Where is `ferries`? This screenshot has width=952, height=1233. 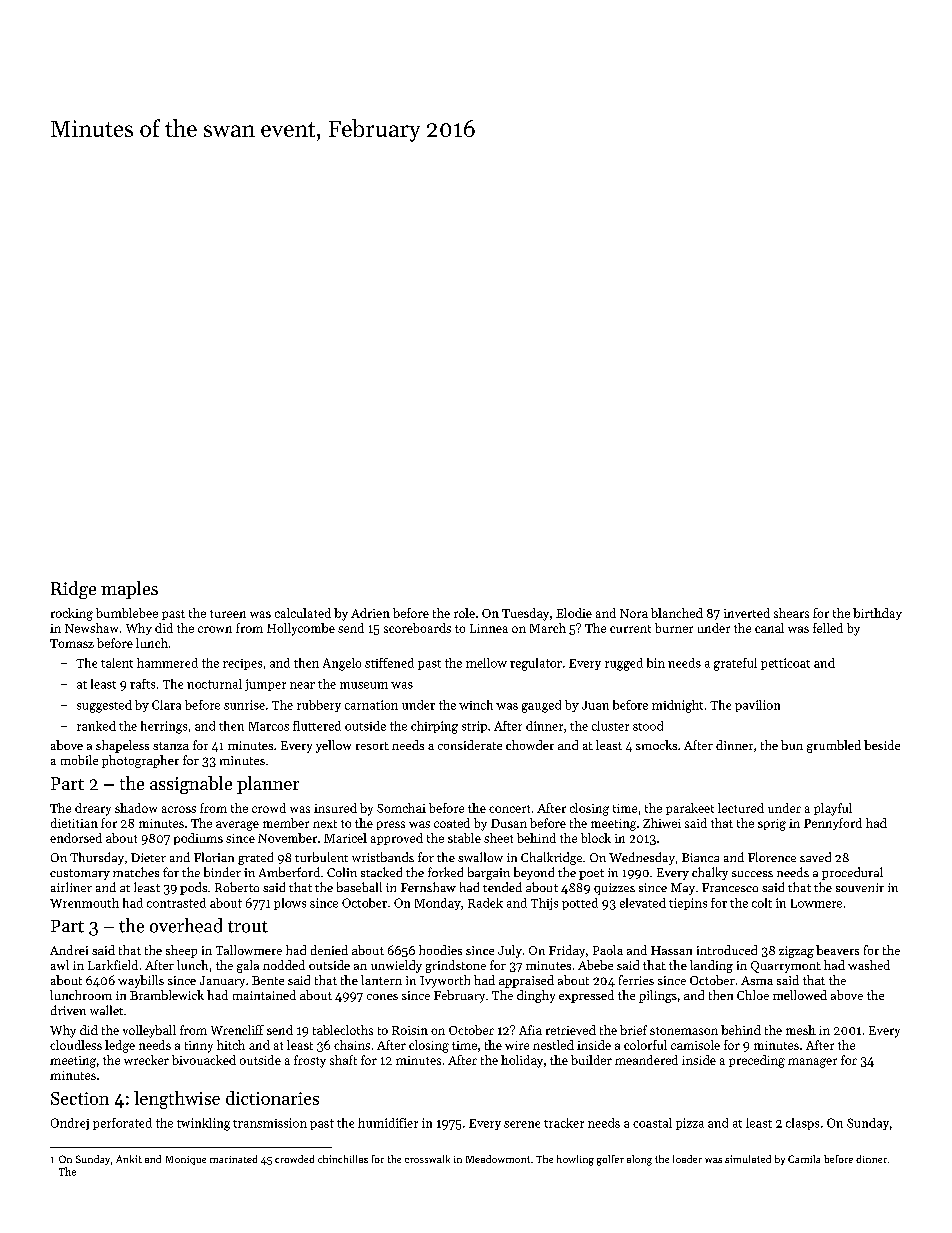 ferries is located at coordinates (636, 980).
